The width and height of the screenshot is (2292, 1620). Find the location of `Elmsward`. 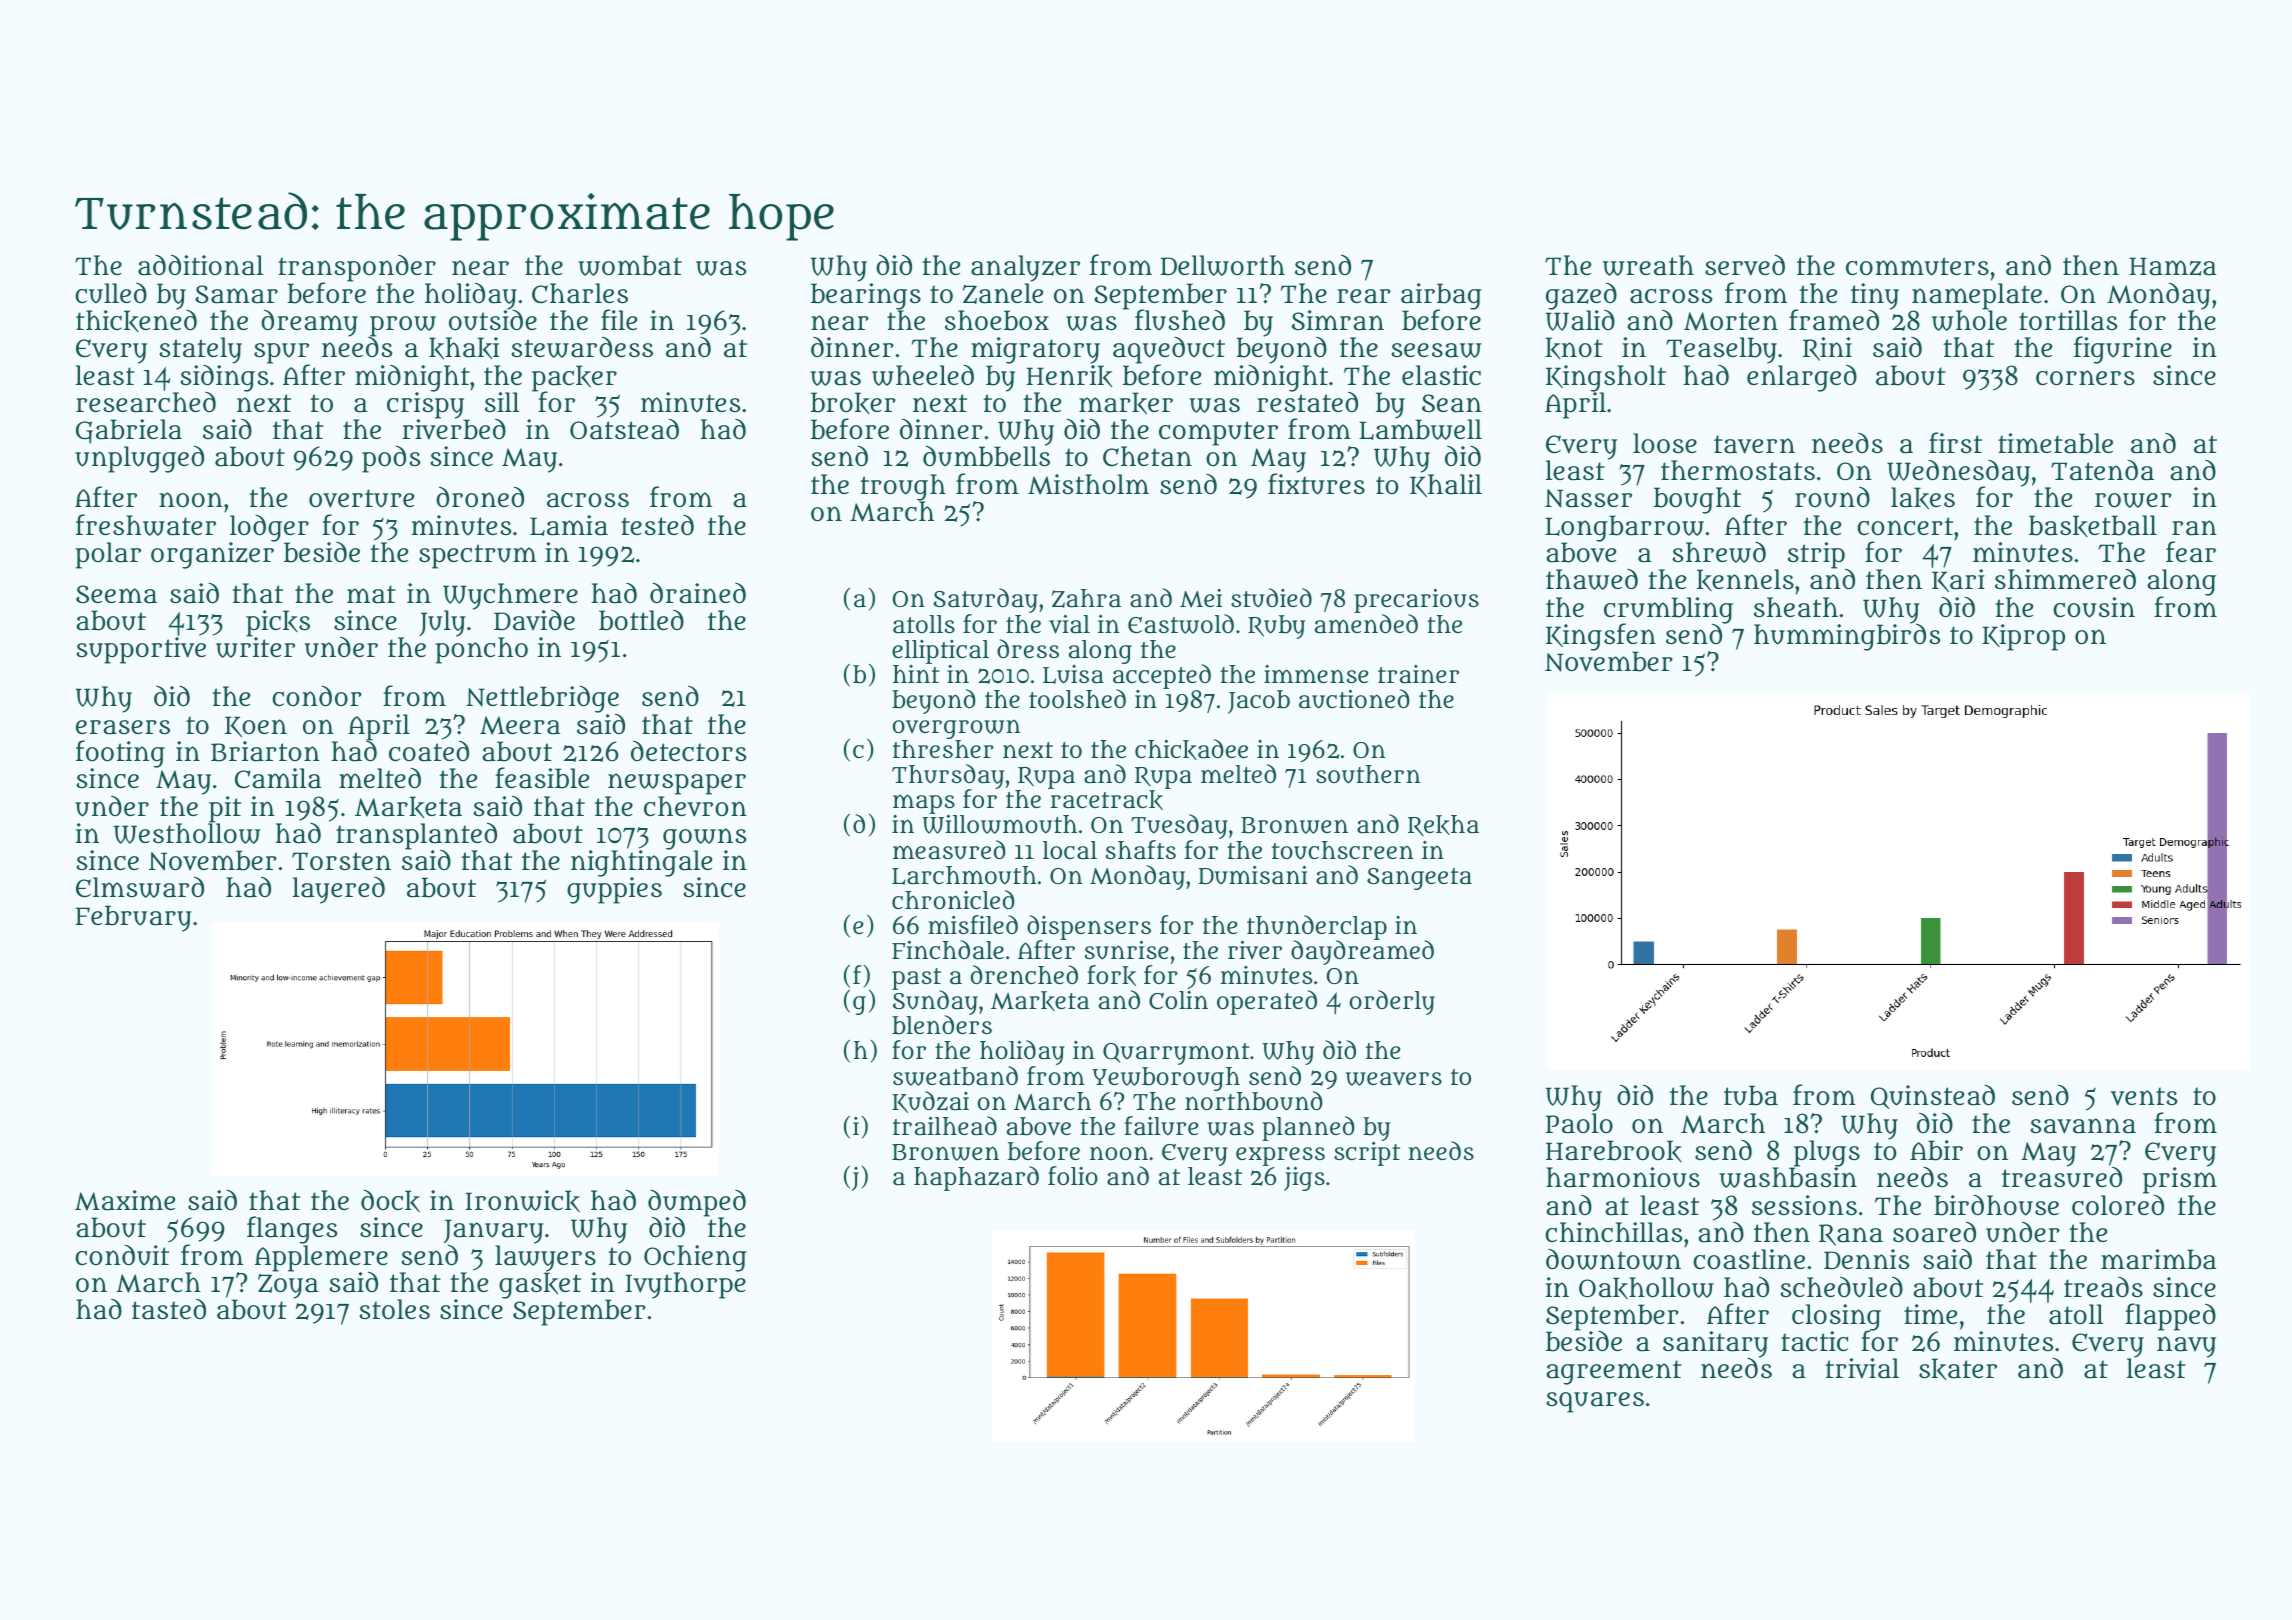

Elmsward is located at coordinates (140, 887).
